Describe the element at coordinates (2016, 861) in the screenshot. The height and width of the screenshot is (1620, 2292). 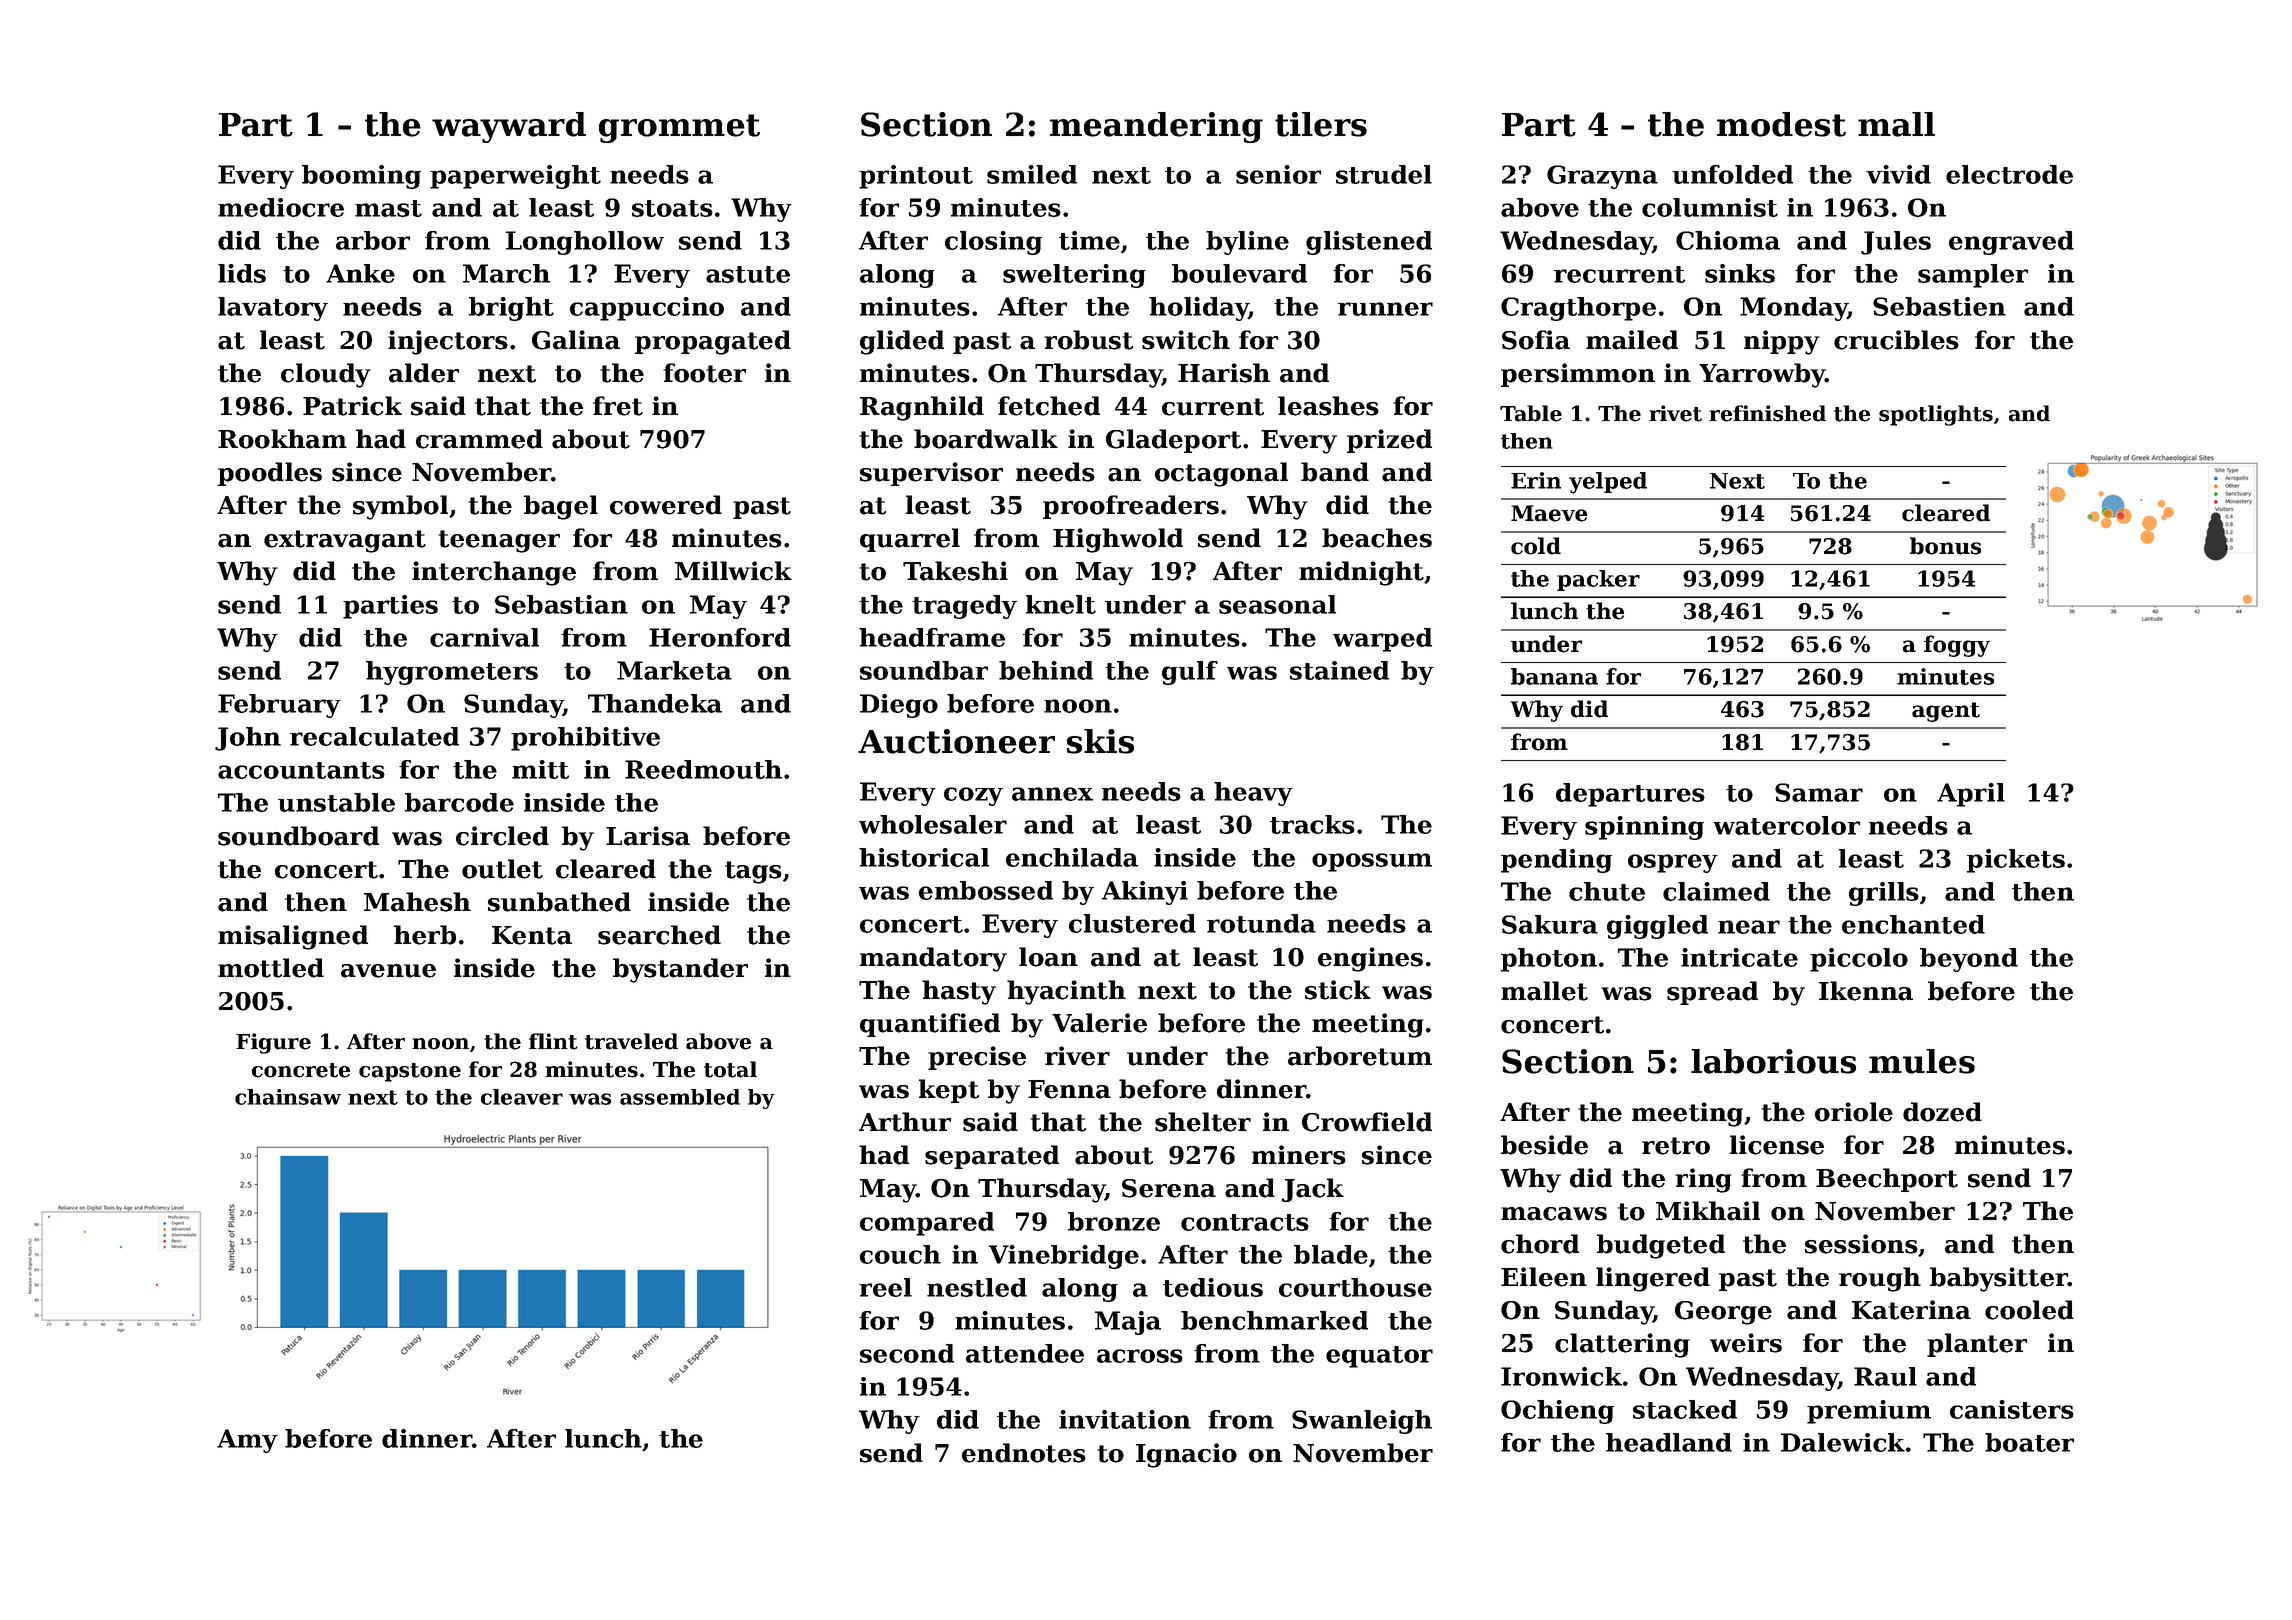
I see `pickets` at that location.
